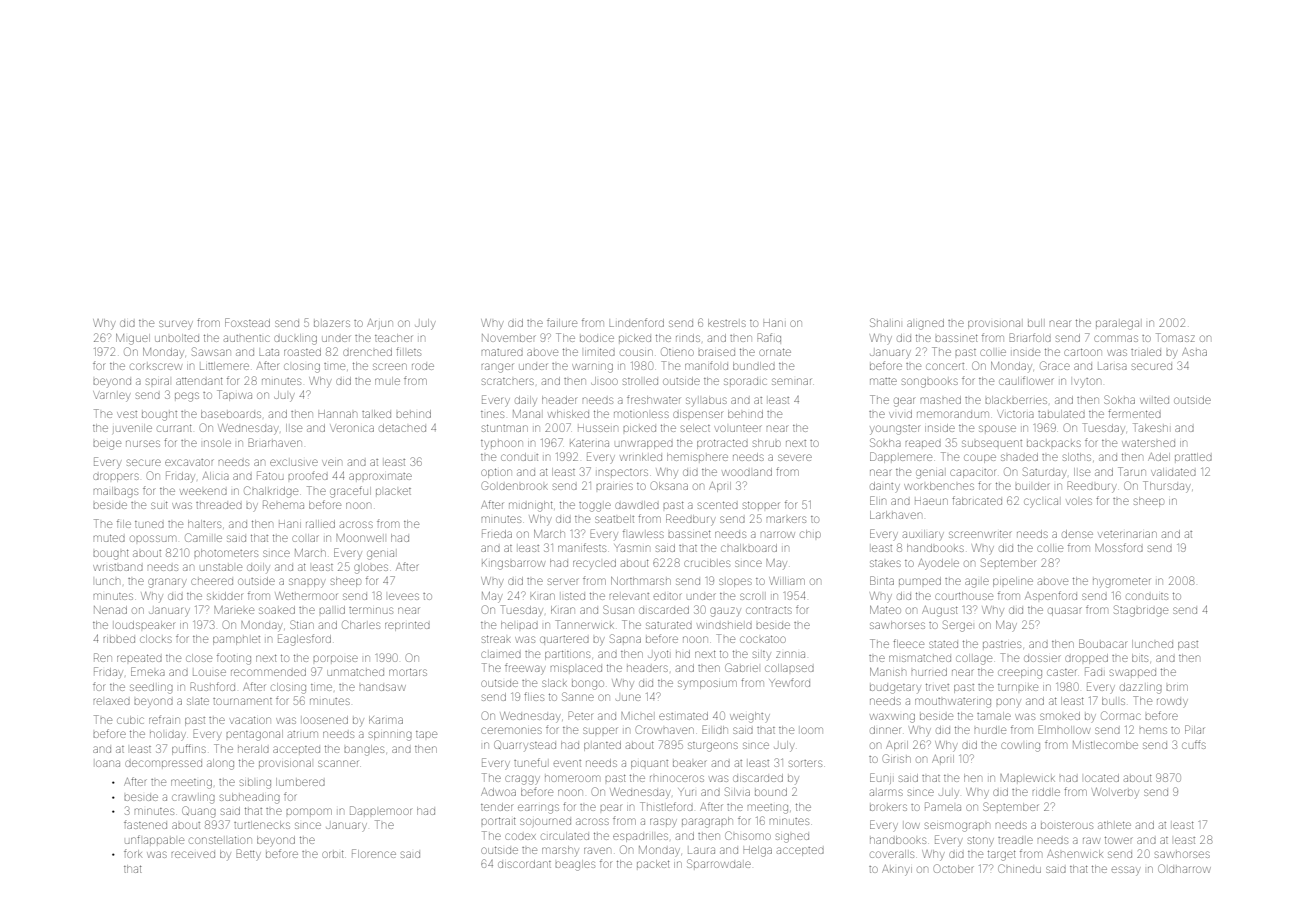  Describe the element at coordinates (355, 672) in the image. I see `unmatched` at that location.
